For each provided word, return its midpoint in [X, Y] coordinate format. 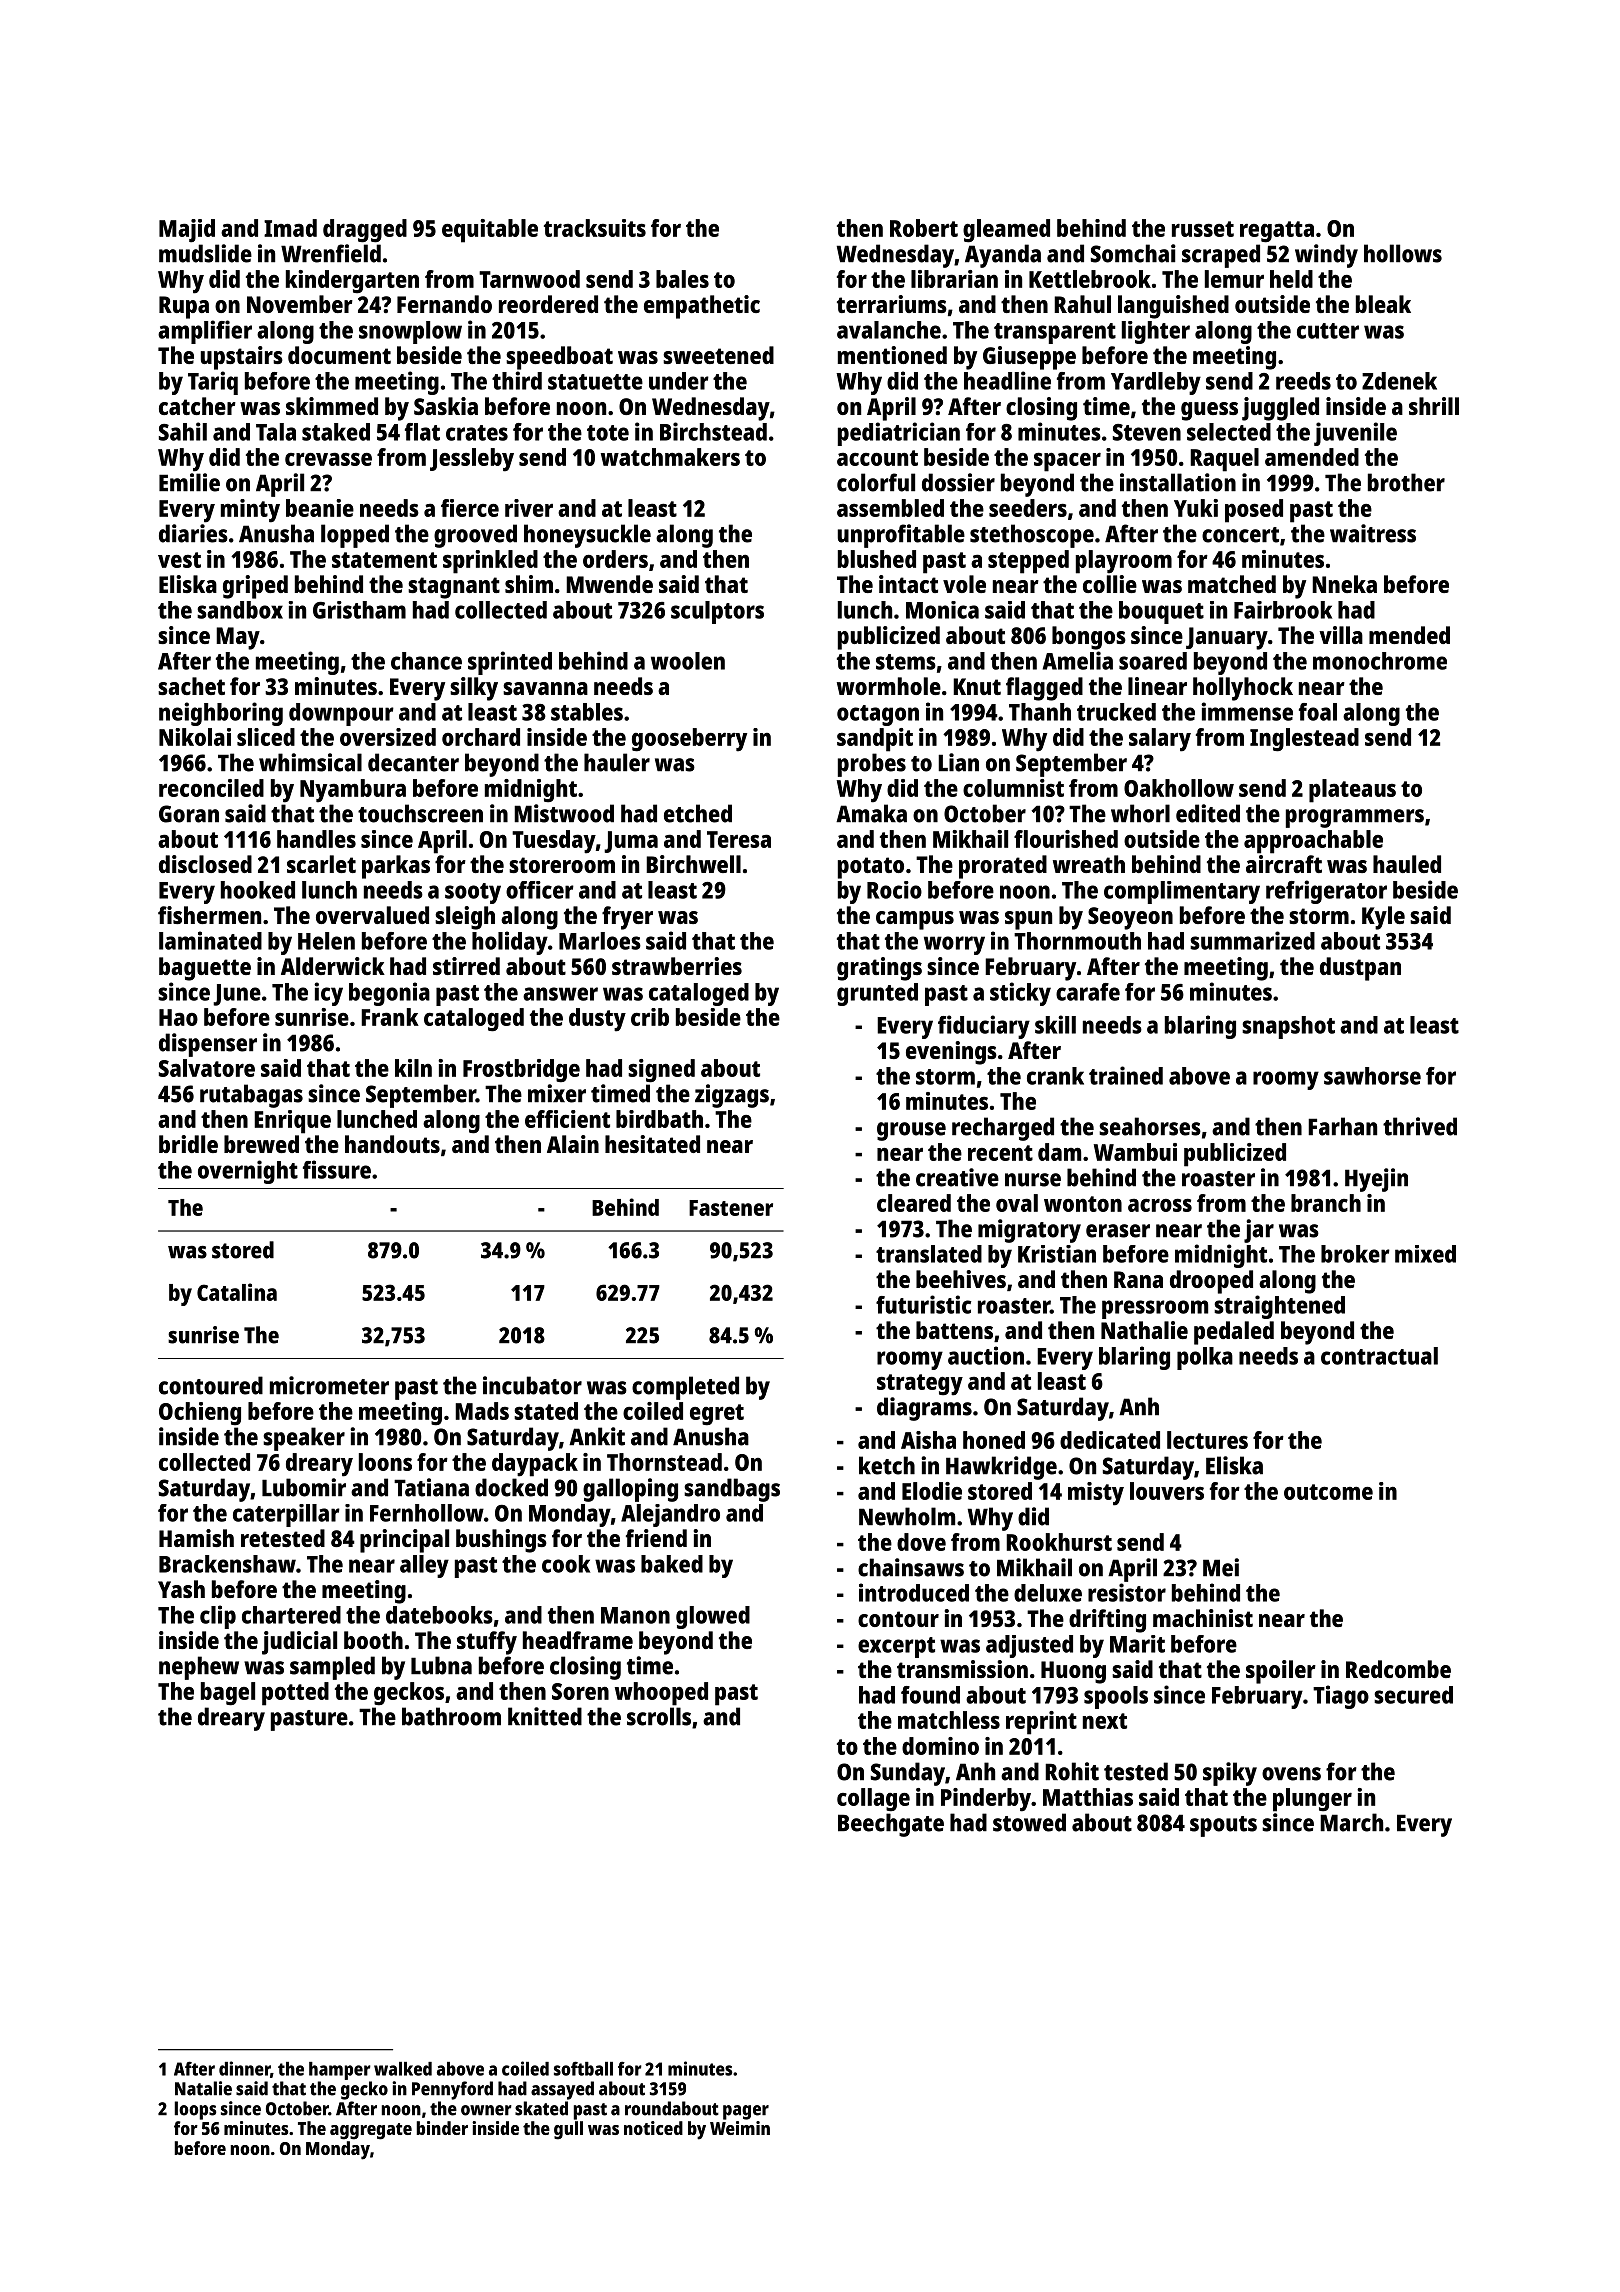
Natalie [203, 2088]
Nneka [1344, 584]
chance [426, 661]
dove [921, 1542]
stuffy [487, 1643]
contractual [1379, 1356]
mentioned [892, 355]
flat [422, 432]
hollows [1403, 253]
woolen [688, 661]
